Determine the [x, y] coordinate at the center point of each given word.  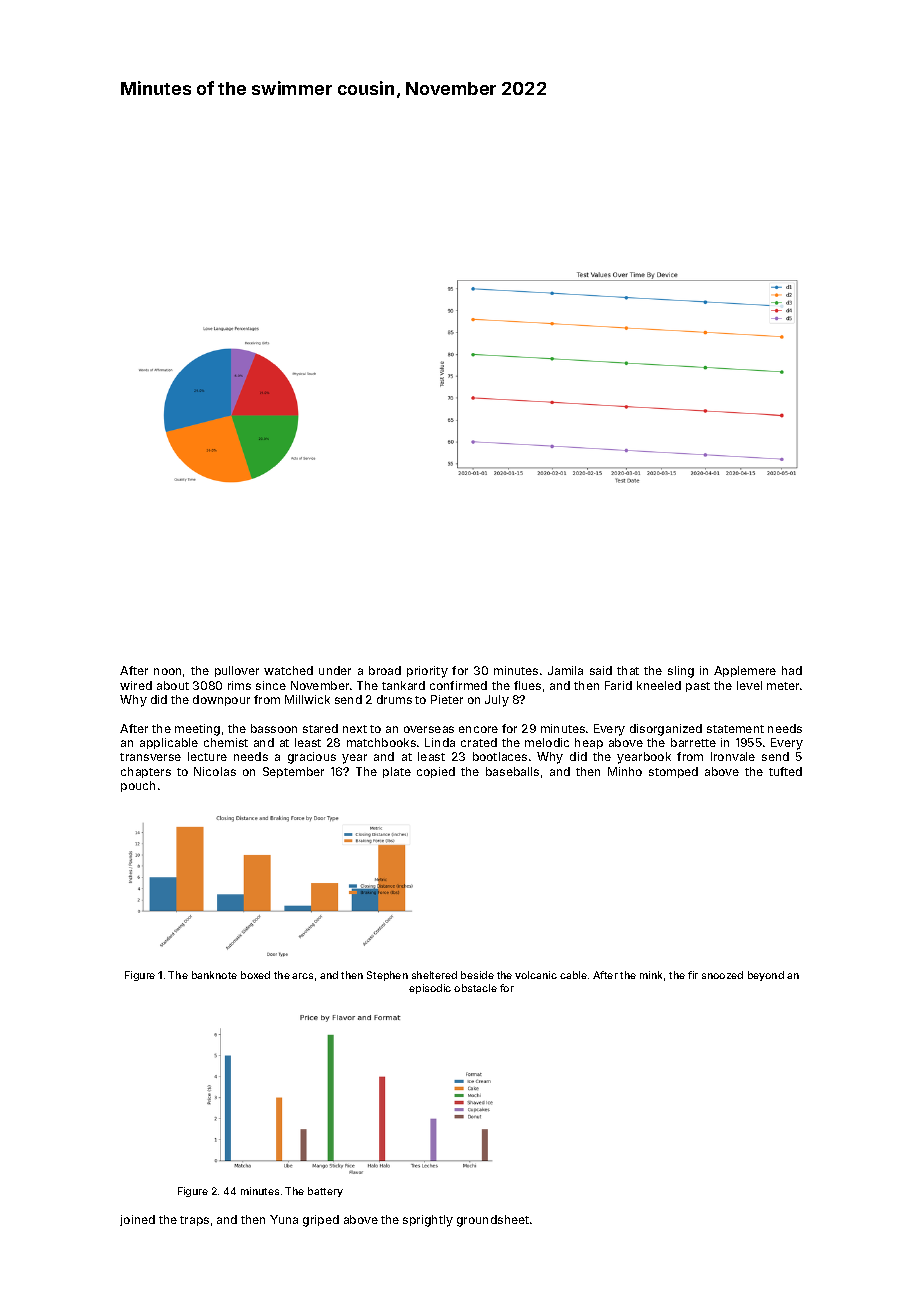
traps [194, 1221]
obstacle [475, 988]
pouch [138, 786]
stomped [673, 772]
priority [427, 672]
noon [167, 671]
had [792, 670]
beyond [766, 976]
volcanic [536, 975]
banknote [214, 975]
